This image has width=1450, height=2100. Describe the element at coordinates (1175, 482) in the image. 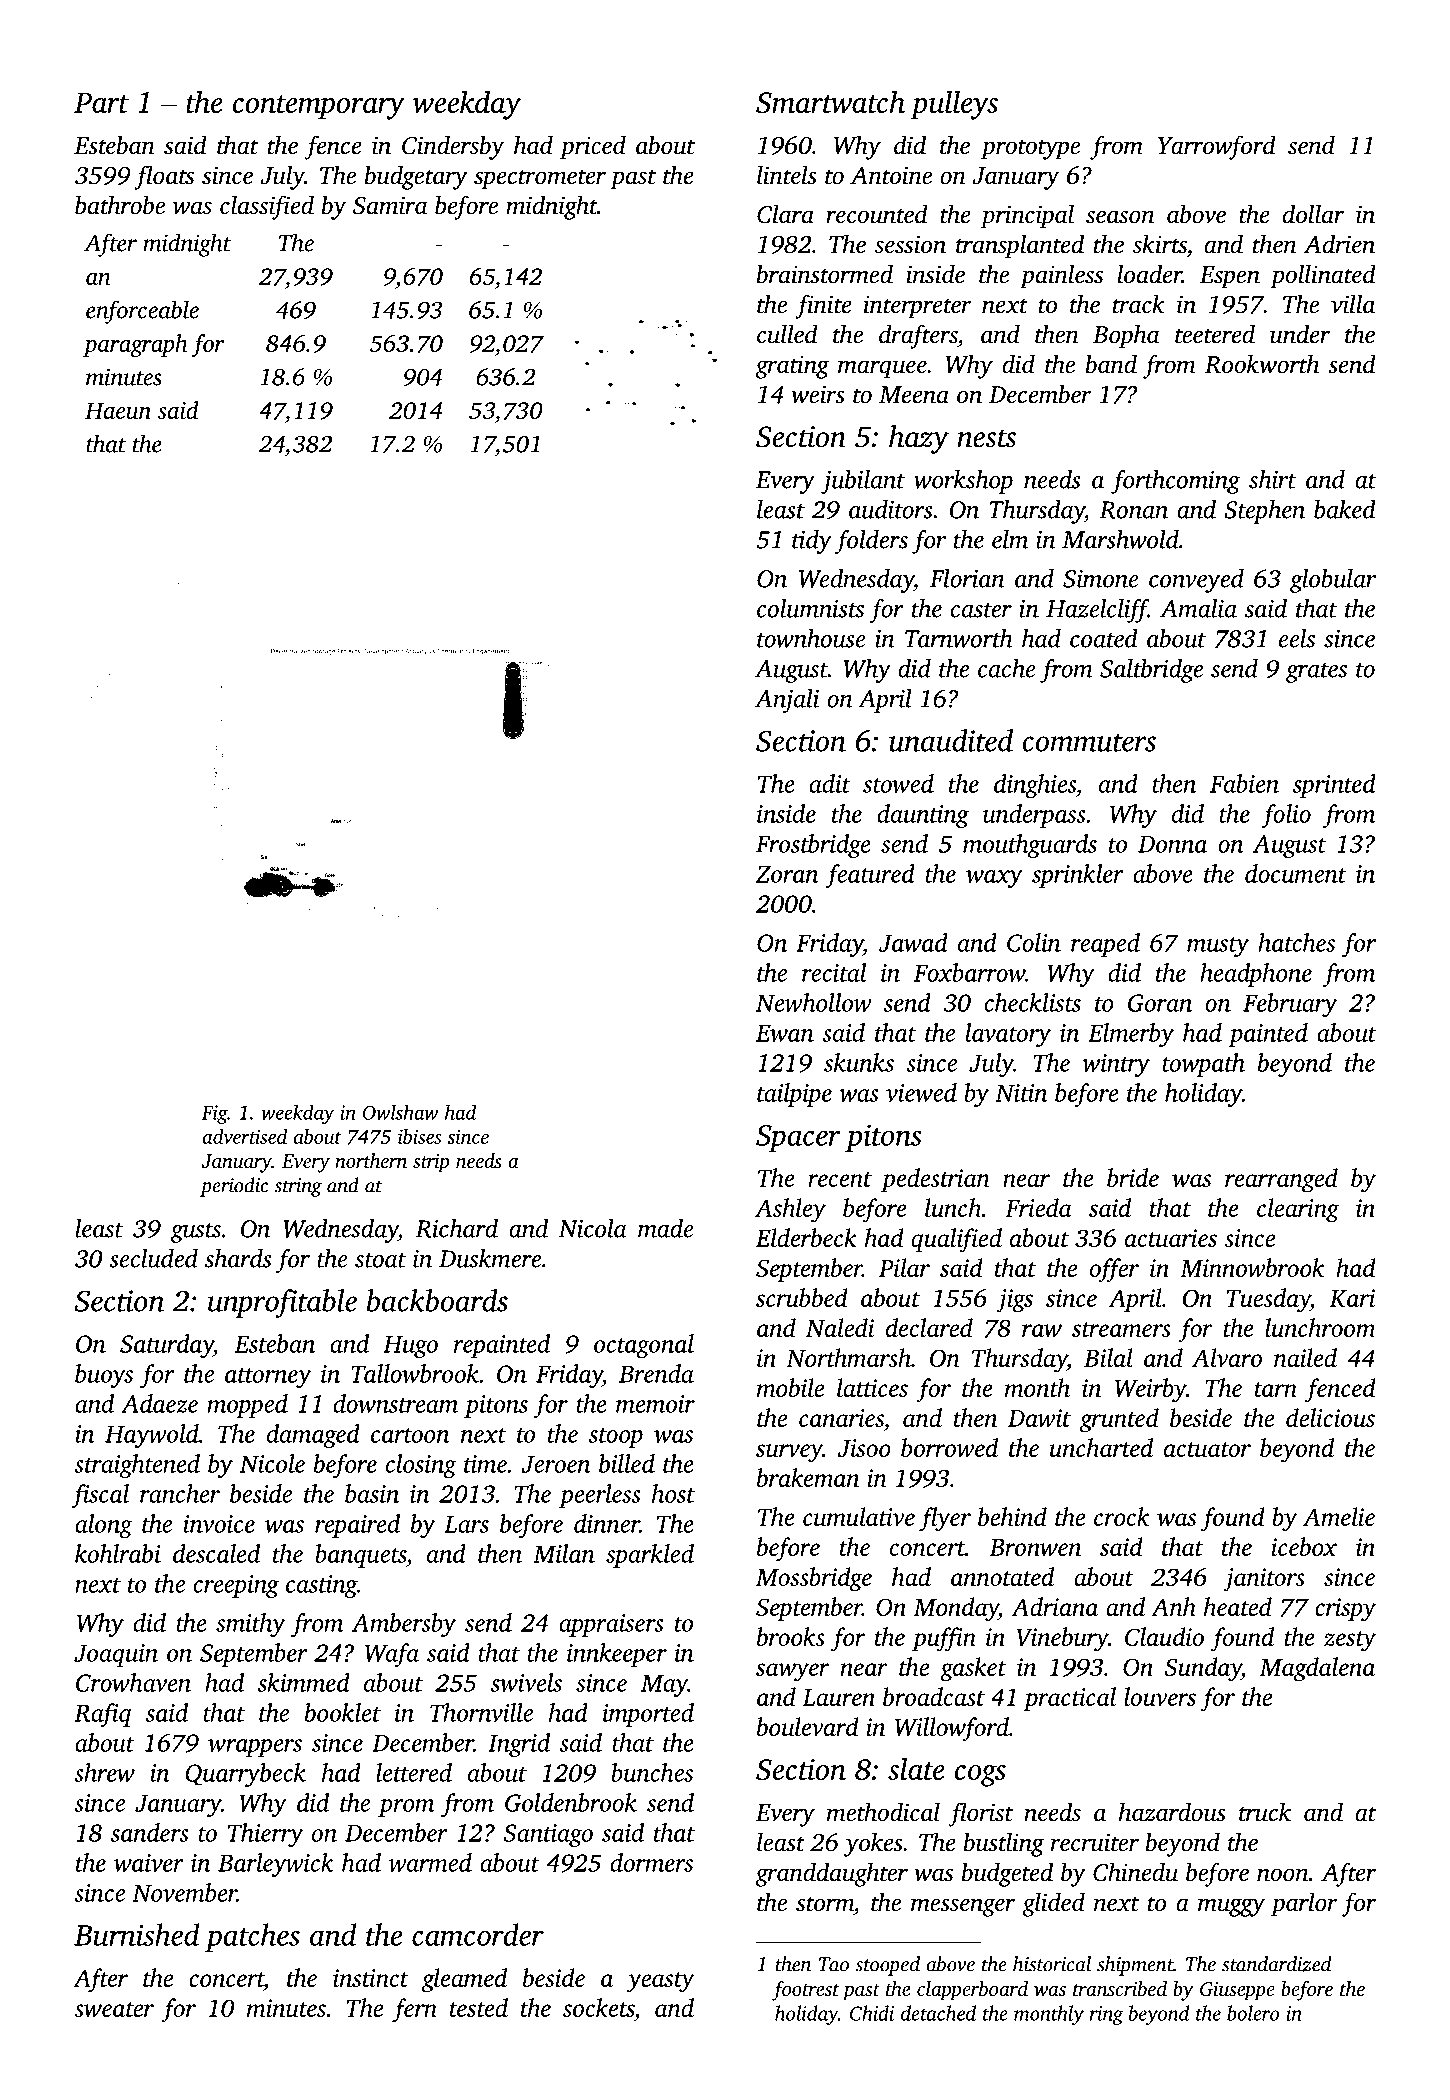

I see `forthcoming` at that location.
